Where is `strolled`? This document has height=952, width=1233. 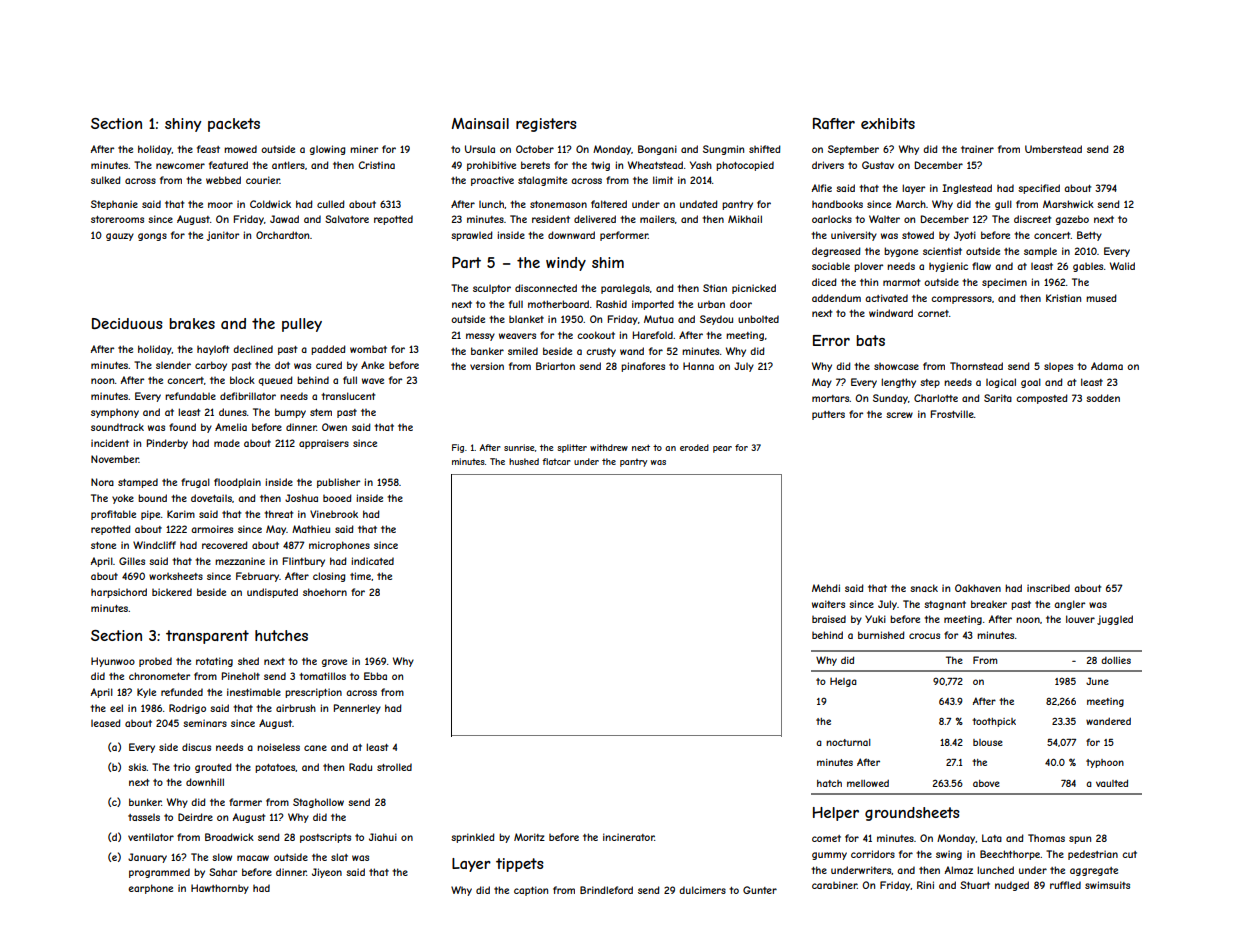 strolled is located at coordinates (394, 767).
